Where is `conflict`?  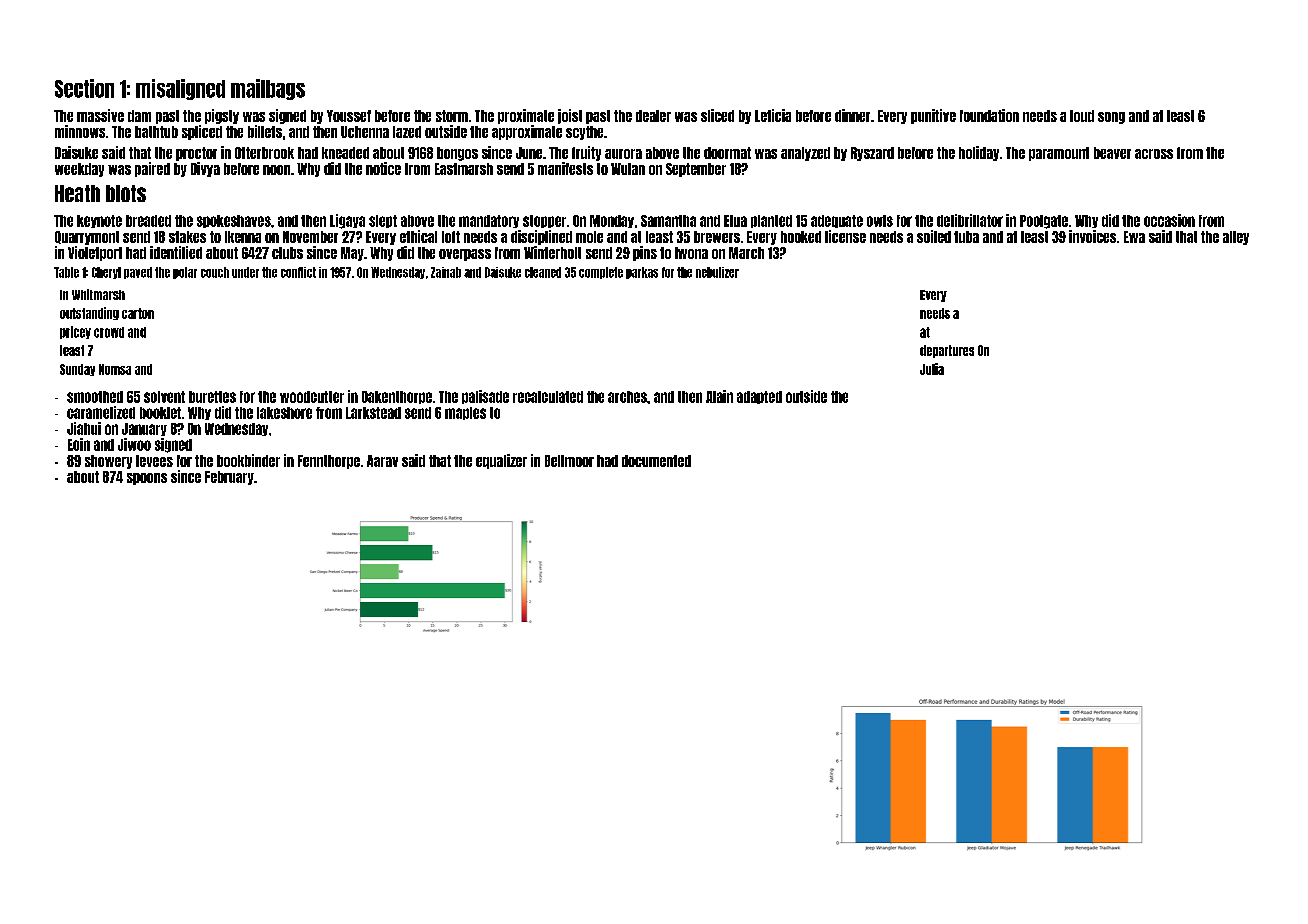 conflict is located at coordinates (298, 272).
